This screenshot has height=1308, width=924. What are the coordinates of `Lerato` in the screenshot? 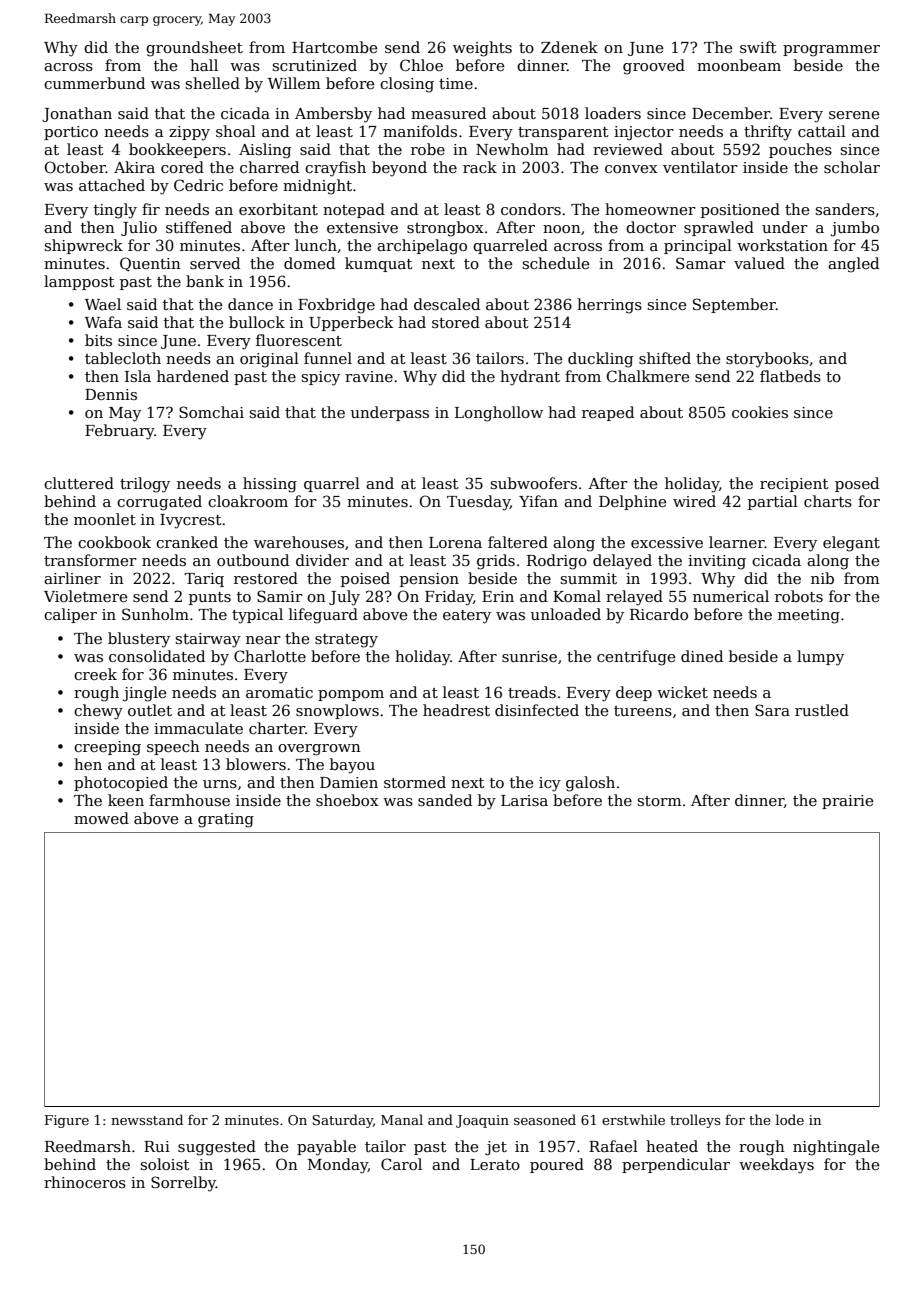 It's located at (495, 1164).
